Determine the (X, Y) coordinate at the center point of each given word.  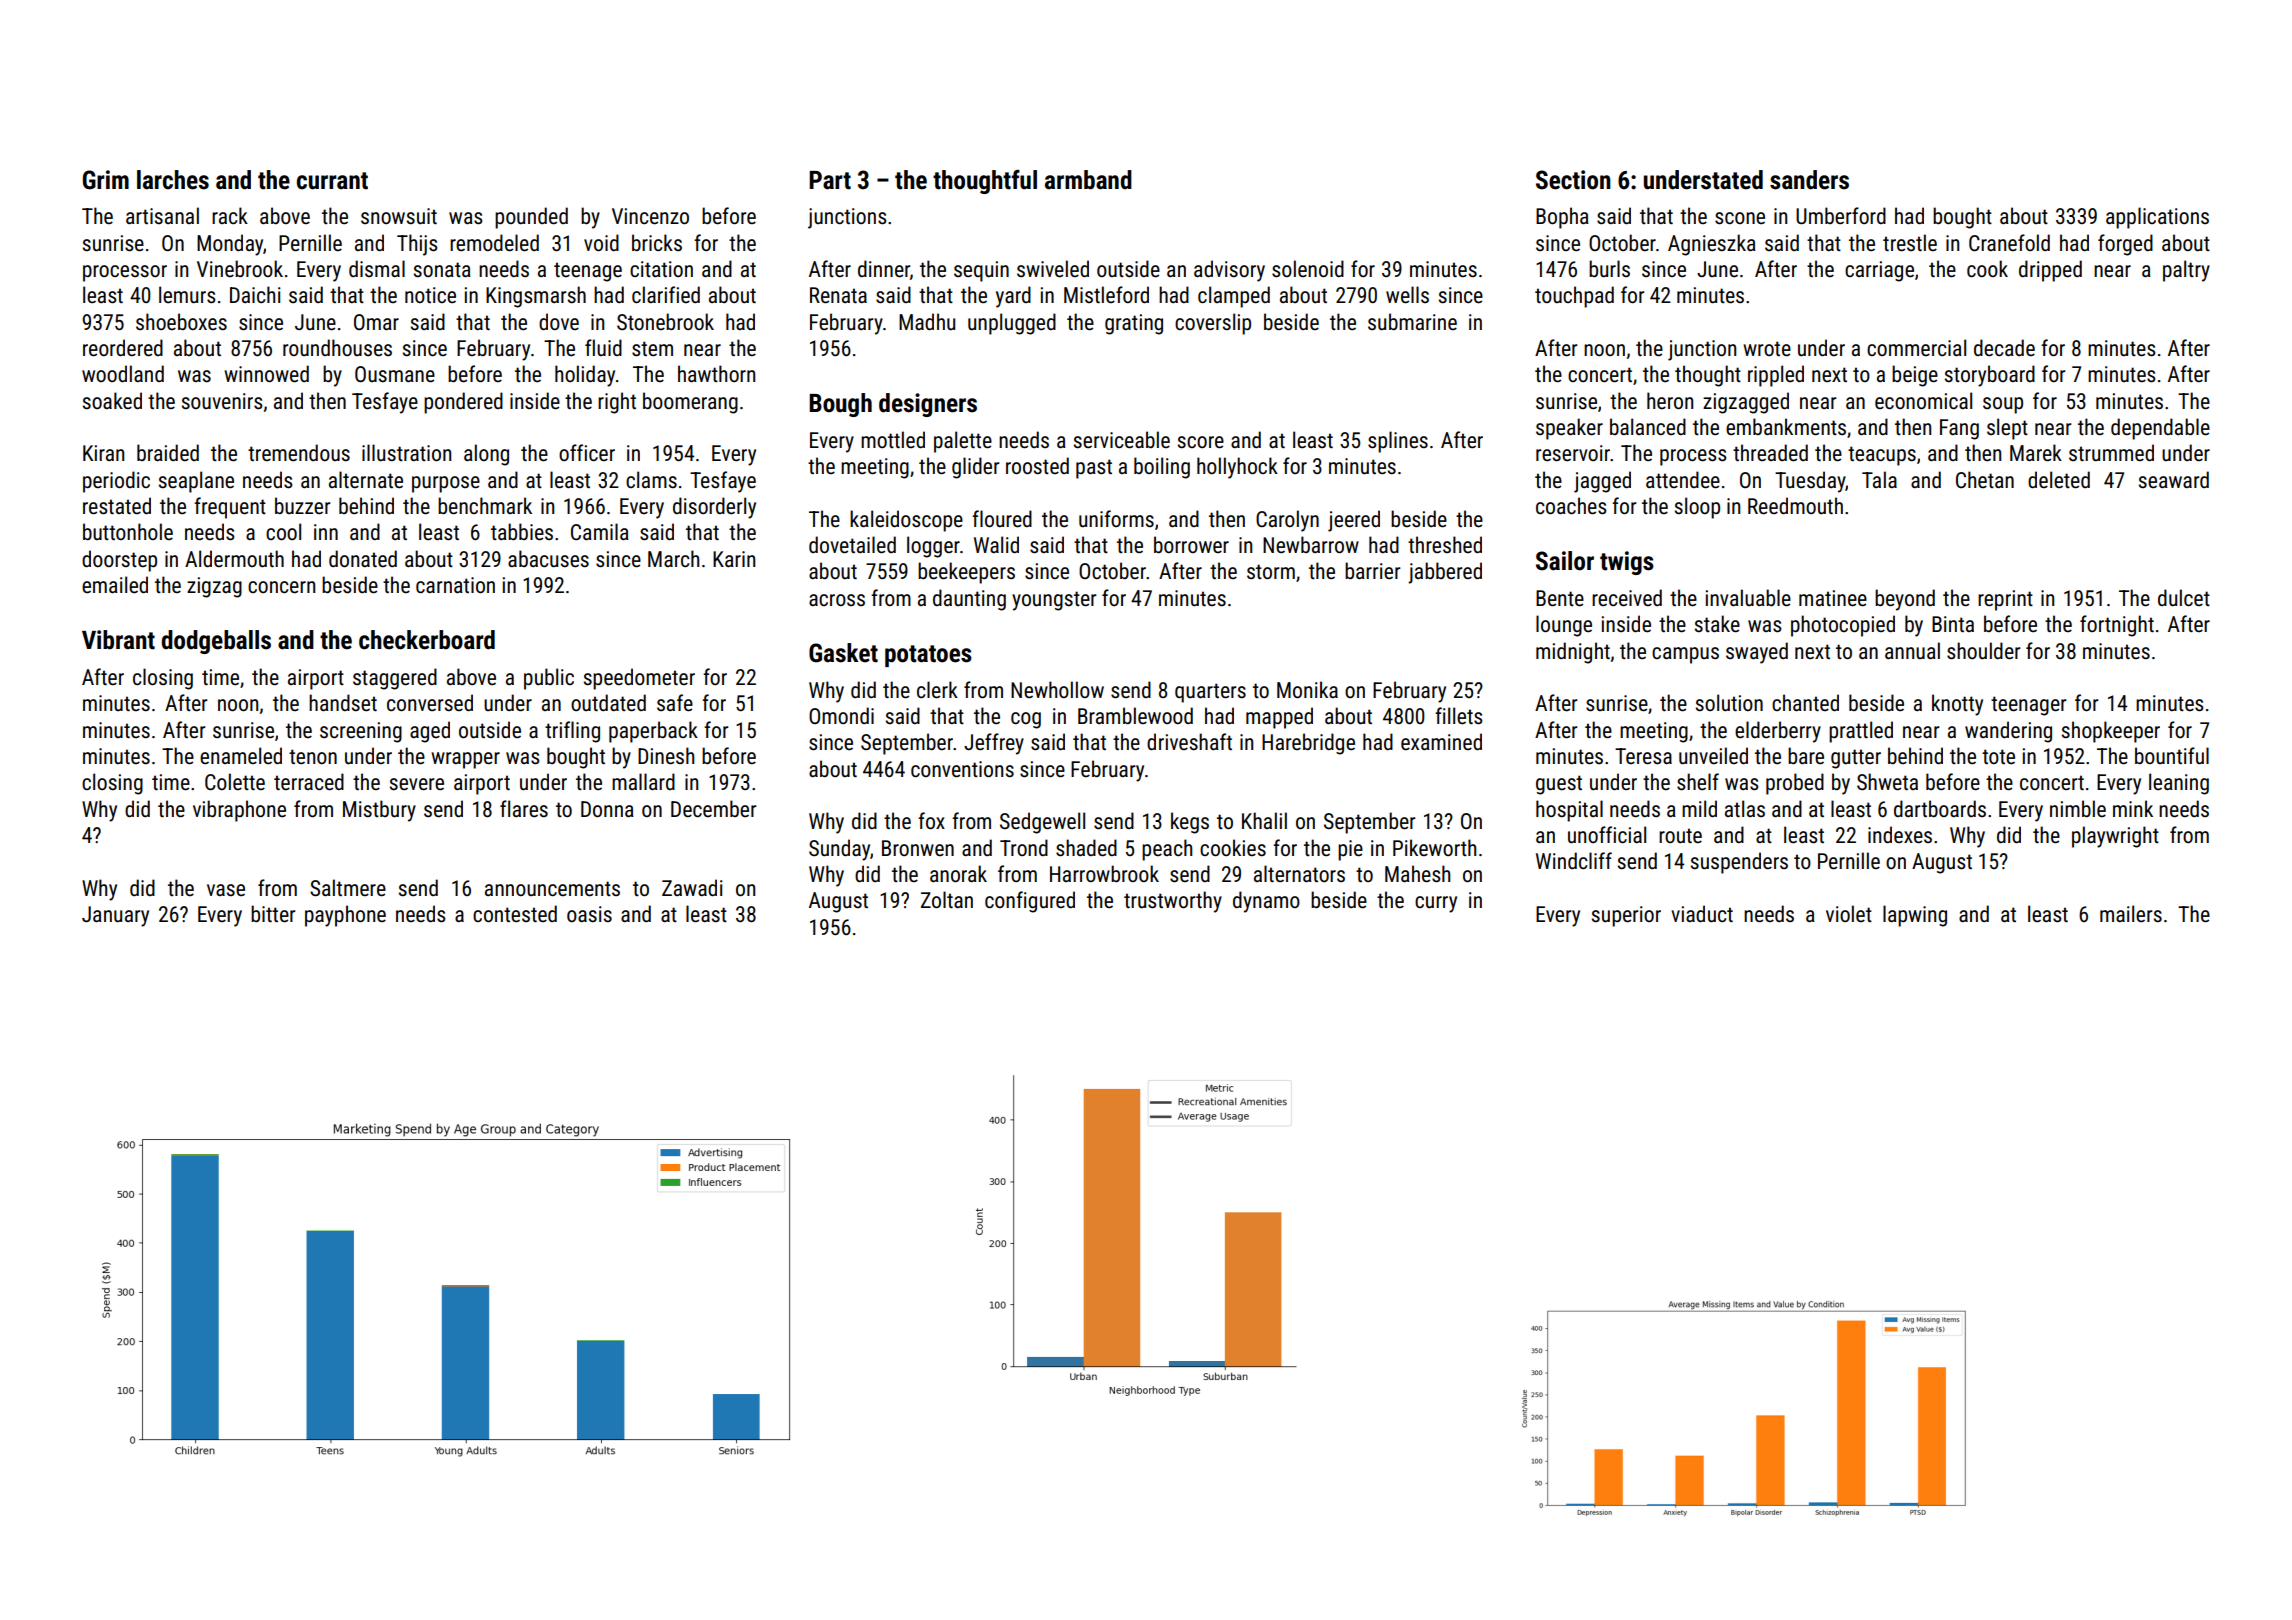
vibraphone (239, 811)
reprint (2005, 600)
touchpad (1574, 297)
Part (830, 180)
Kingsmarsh (536, 297)
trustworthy (1173, 902)
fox (931, 820)
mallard (643, 781)
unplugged (1012, 324)
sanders (1809, 180)
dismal (377, 268)
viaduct (1702, 914)
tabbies (522, 532)
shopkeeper (2111, 732)
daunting (969, 600)
